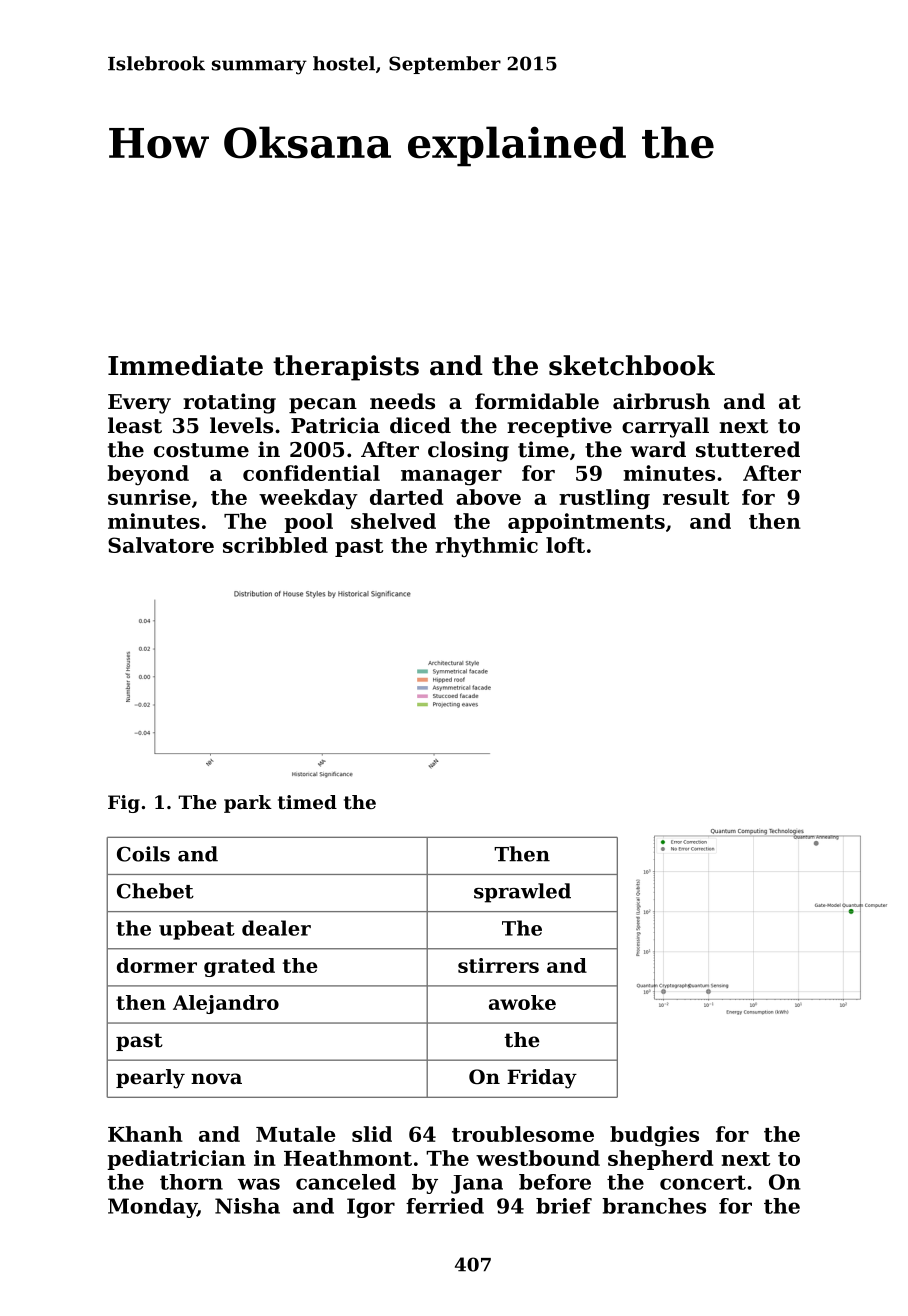 This screenshot has width=908, height=1316. Describe the element at coordinates (748, 449) in the screenshot. I see `stuttered` at that location.
